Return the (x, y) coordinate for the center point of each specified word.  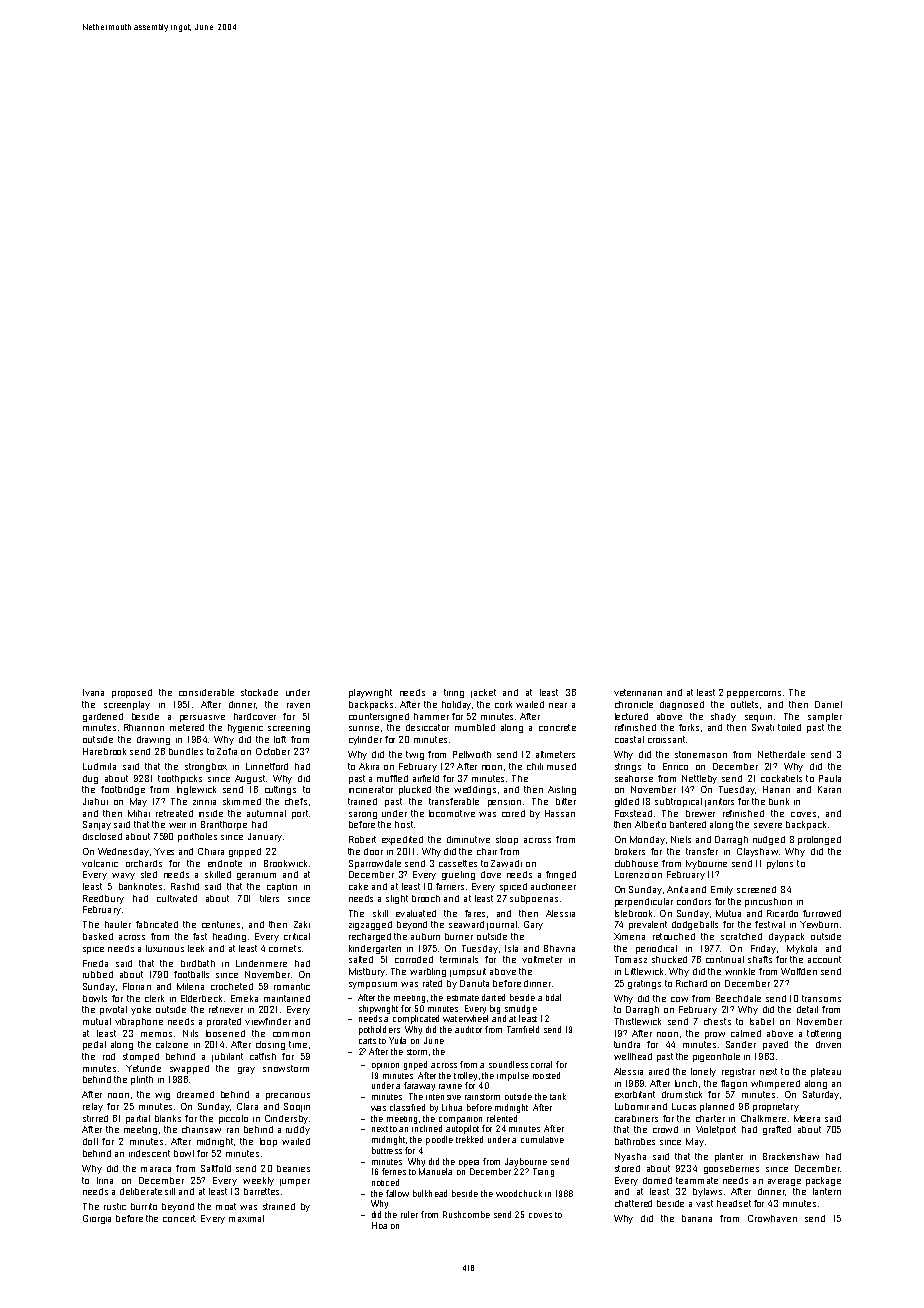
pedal (94, 1045)
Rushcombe (466, 1214)
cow (679, 999)
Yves (164, 851)
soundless (508, 1064)
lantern (827, 1191)
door (373, 851)
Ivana (93, 692)
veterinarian (638, 692)
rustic (115, 1206)
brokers (630, 851)
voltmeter (542, 959)
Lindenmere (261, 963)
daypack (786, 937)
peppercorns (754, 694)
